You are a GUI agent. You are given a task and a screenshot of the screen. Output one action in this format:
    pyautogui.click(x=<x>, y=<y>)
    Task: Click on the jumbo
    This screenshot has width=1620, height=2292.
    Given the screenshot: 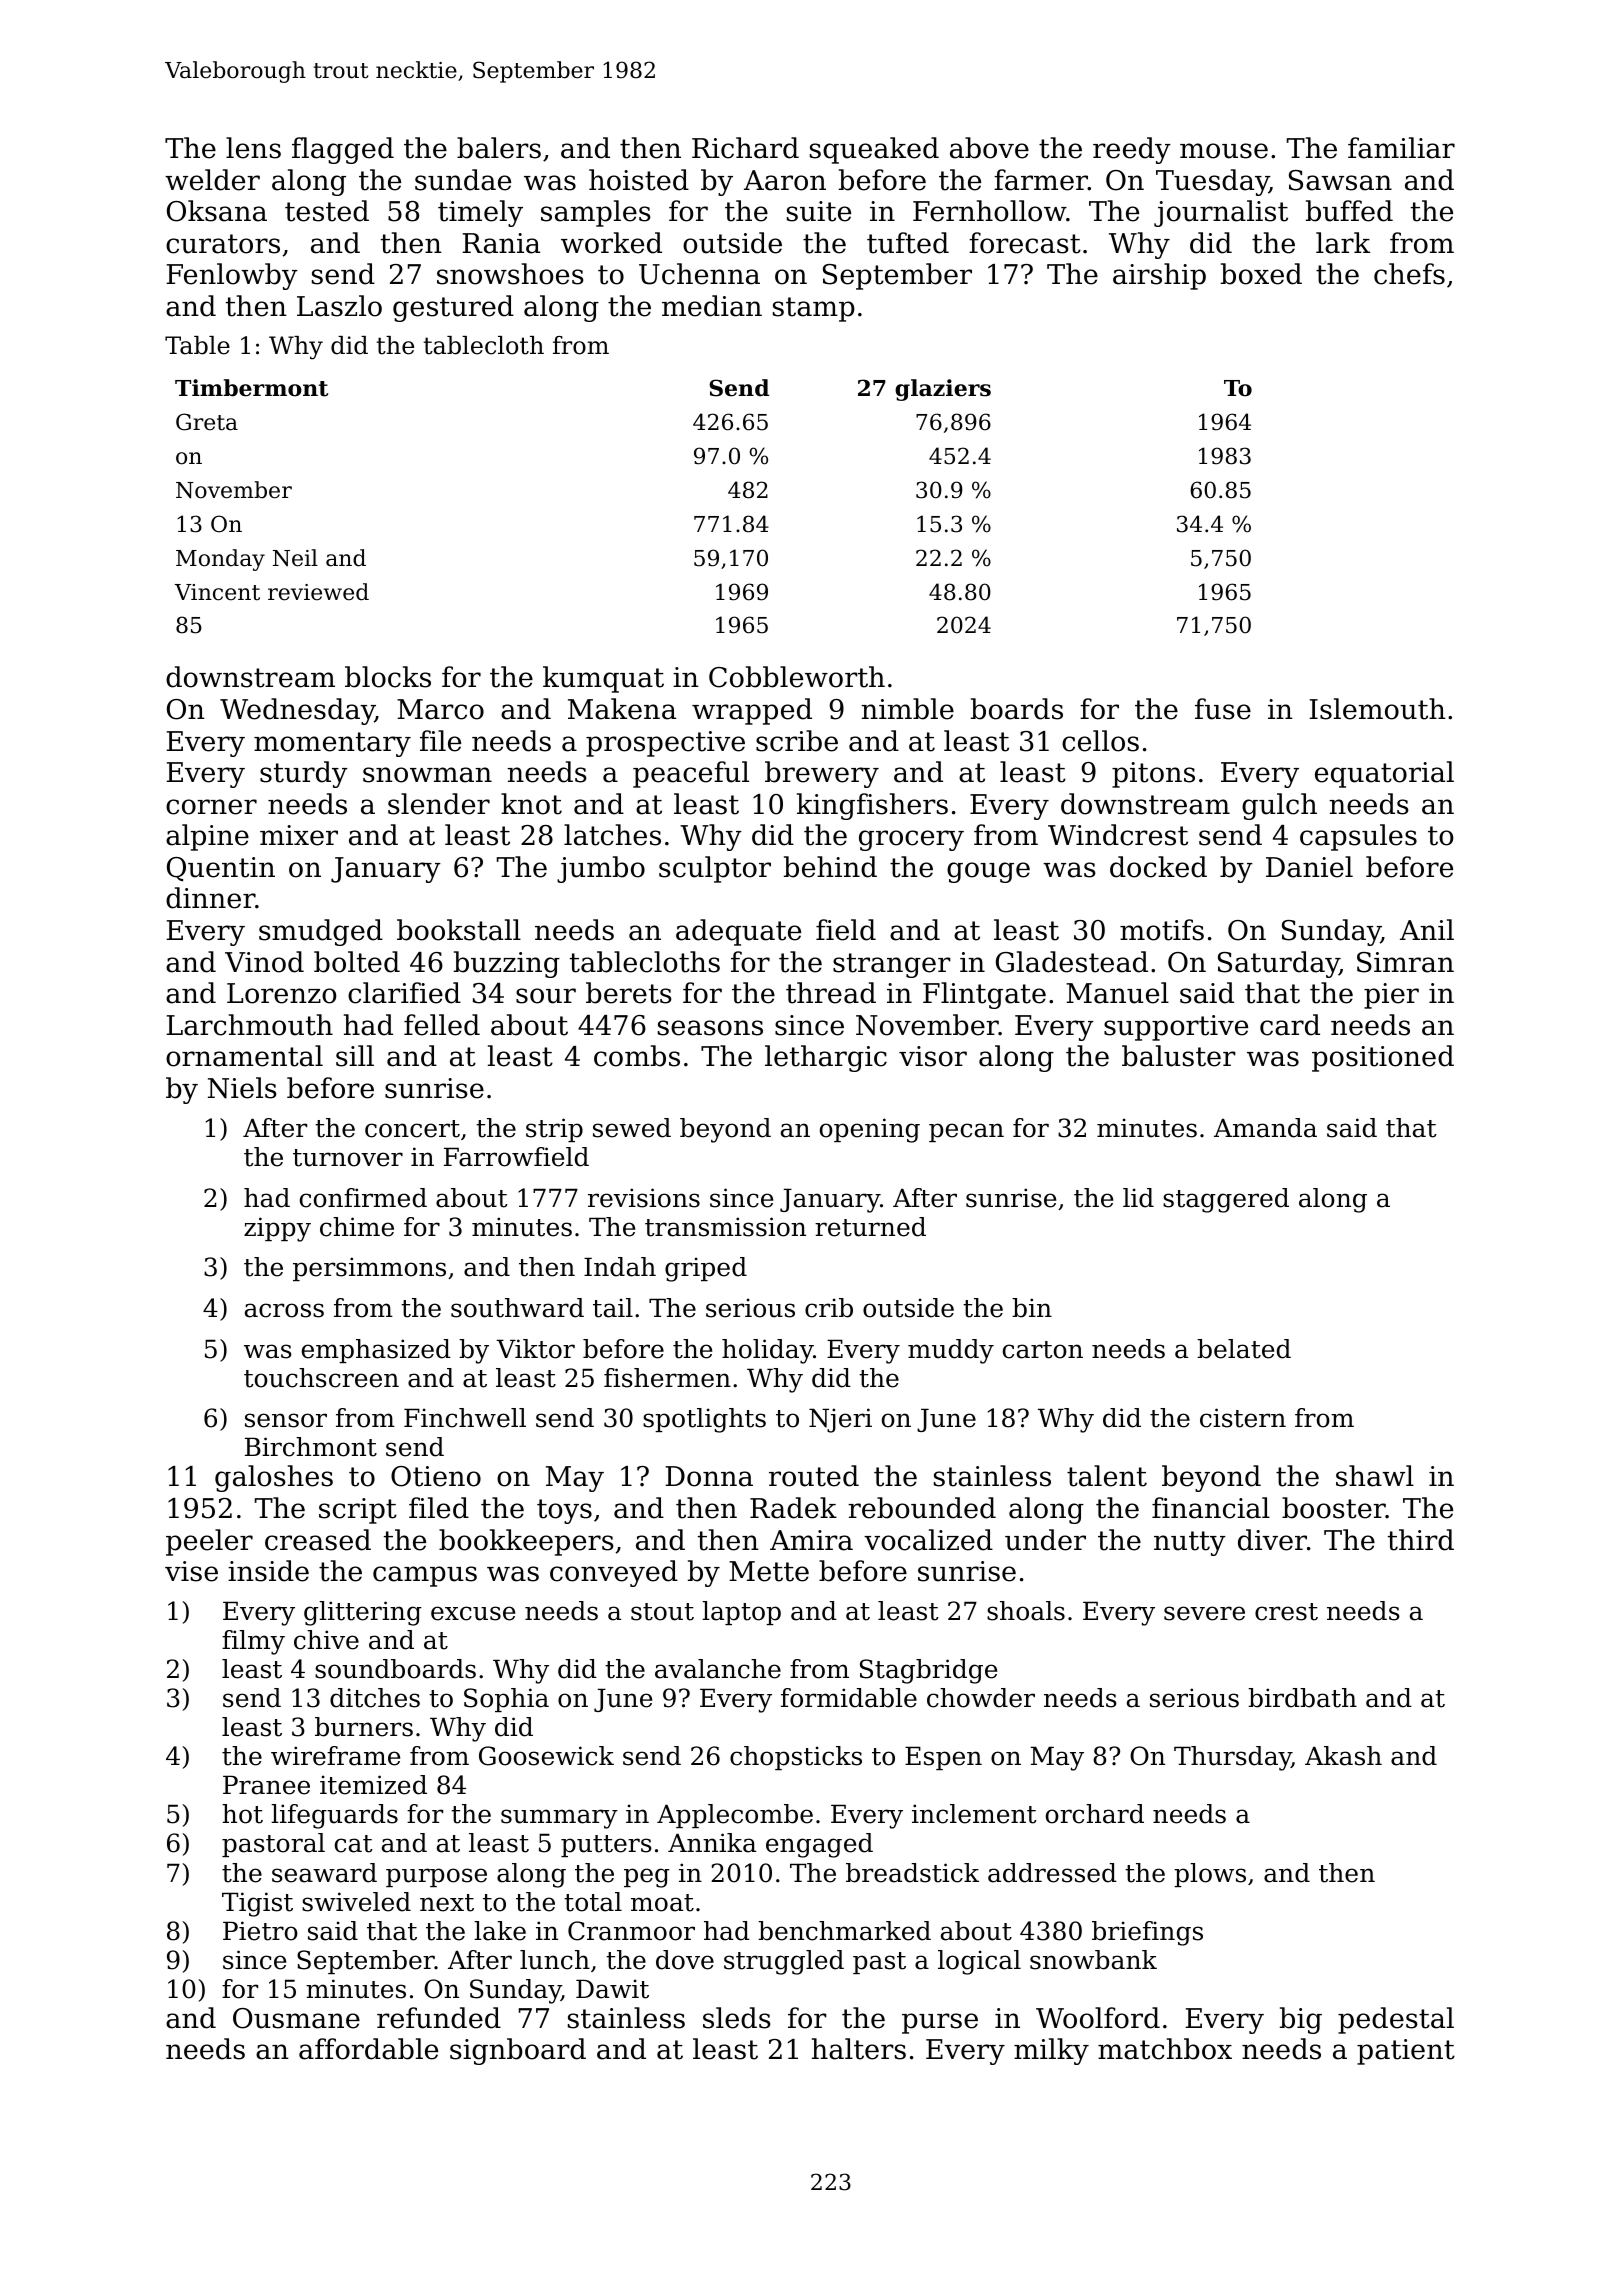 What is the action you would take?
    pyautogui.click(x=601, y=869)
